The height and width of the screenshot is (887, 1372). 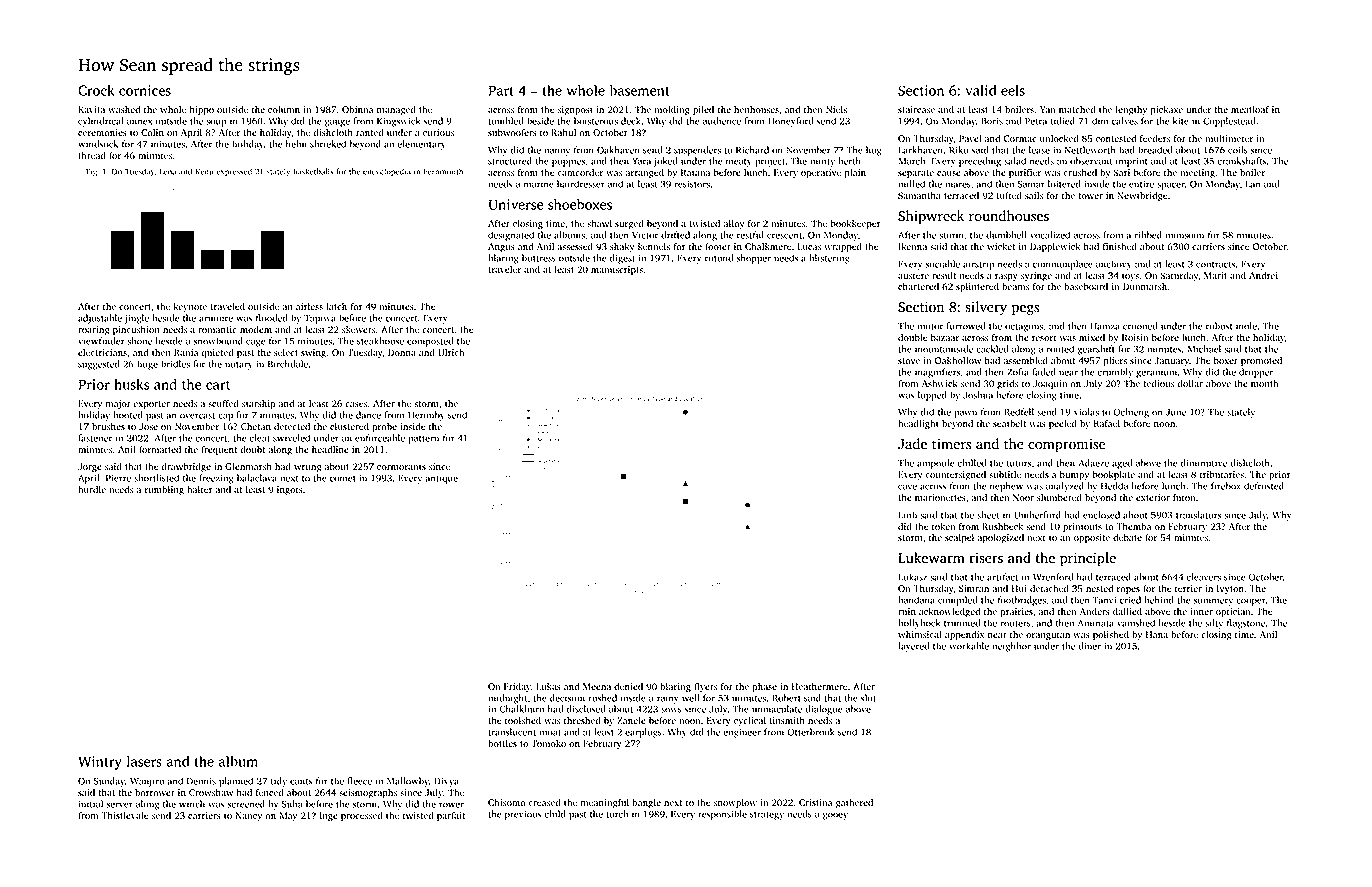 I want to click on cases, so click(x=356, y=405).
